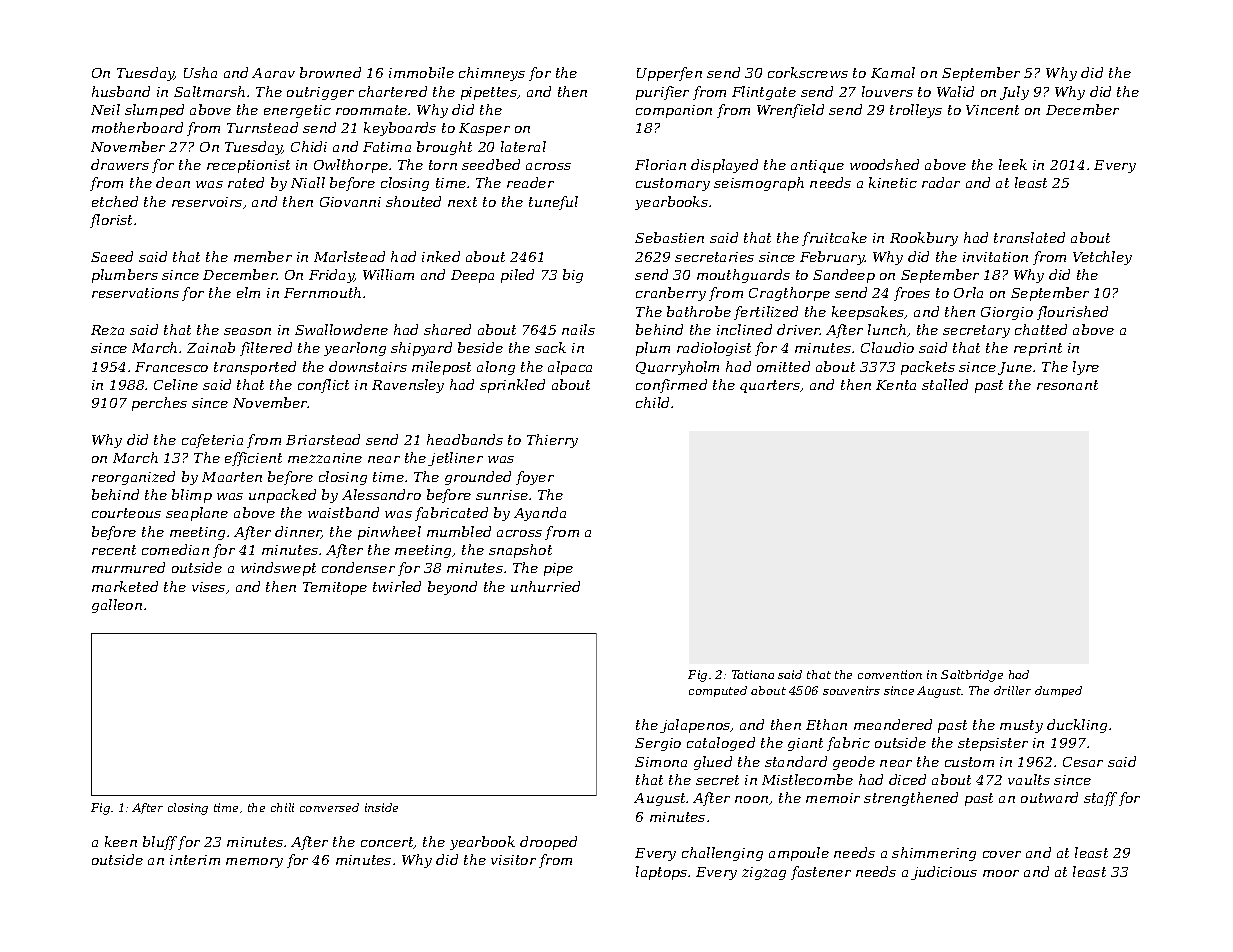 This document has width=1233, height=952. I want to click on shared, so click(447, 329).
